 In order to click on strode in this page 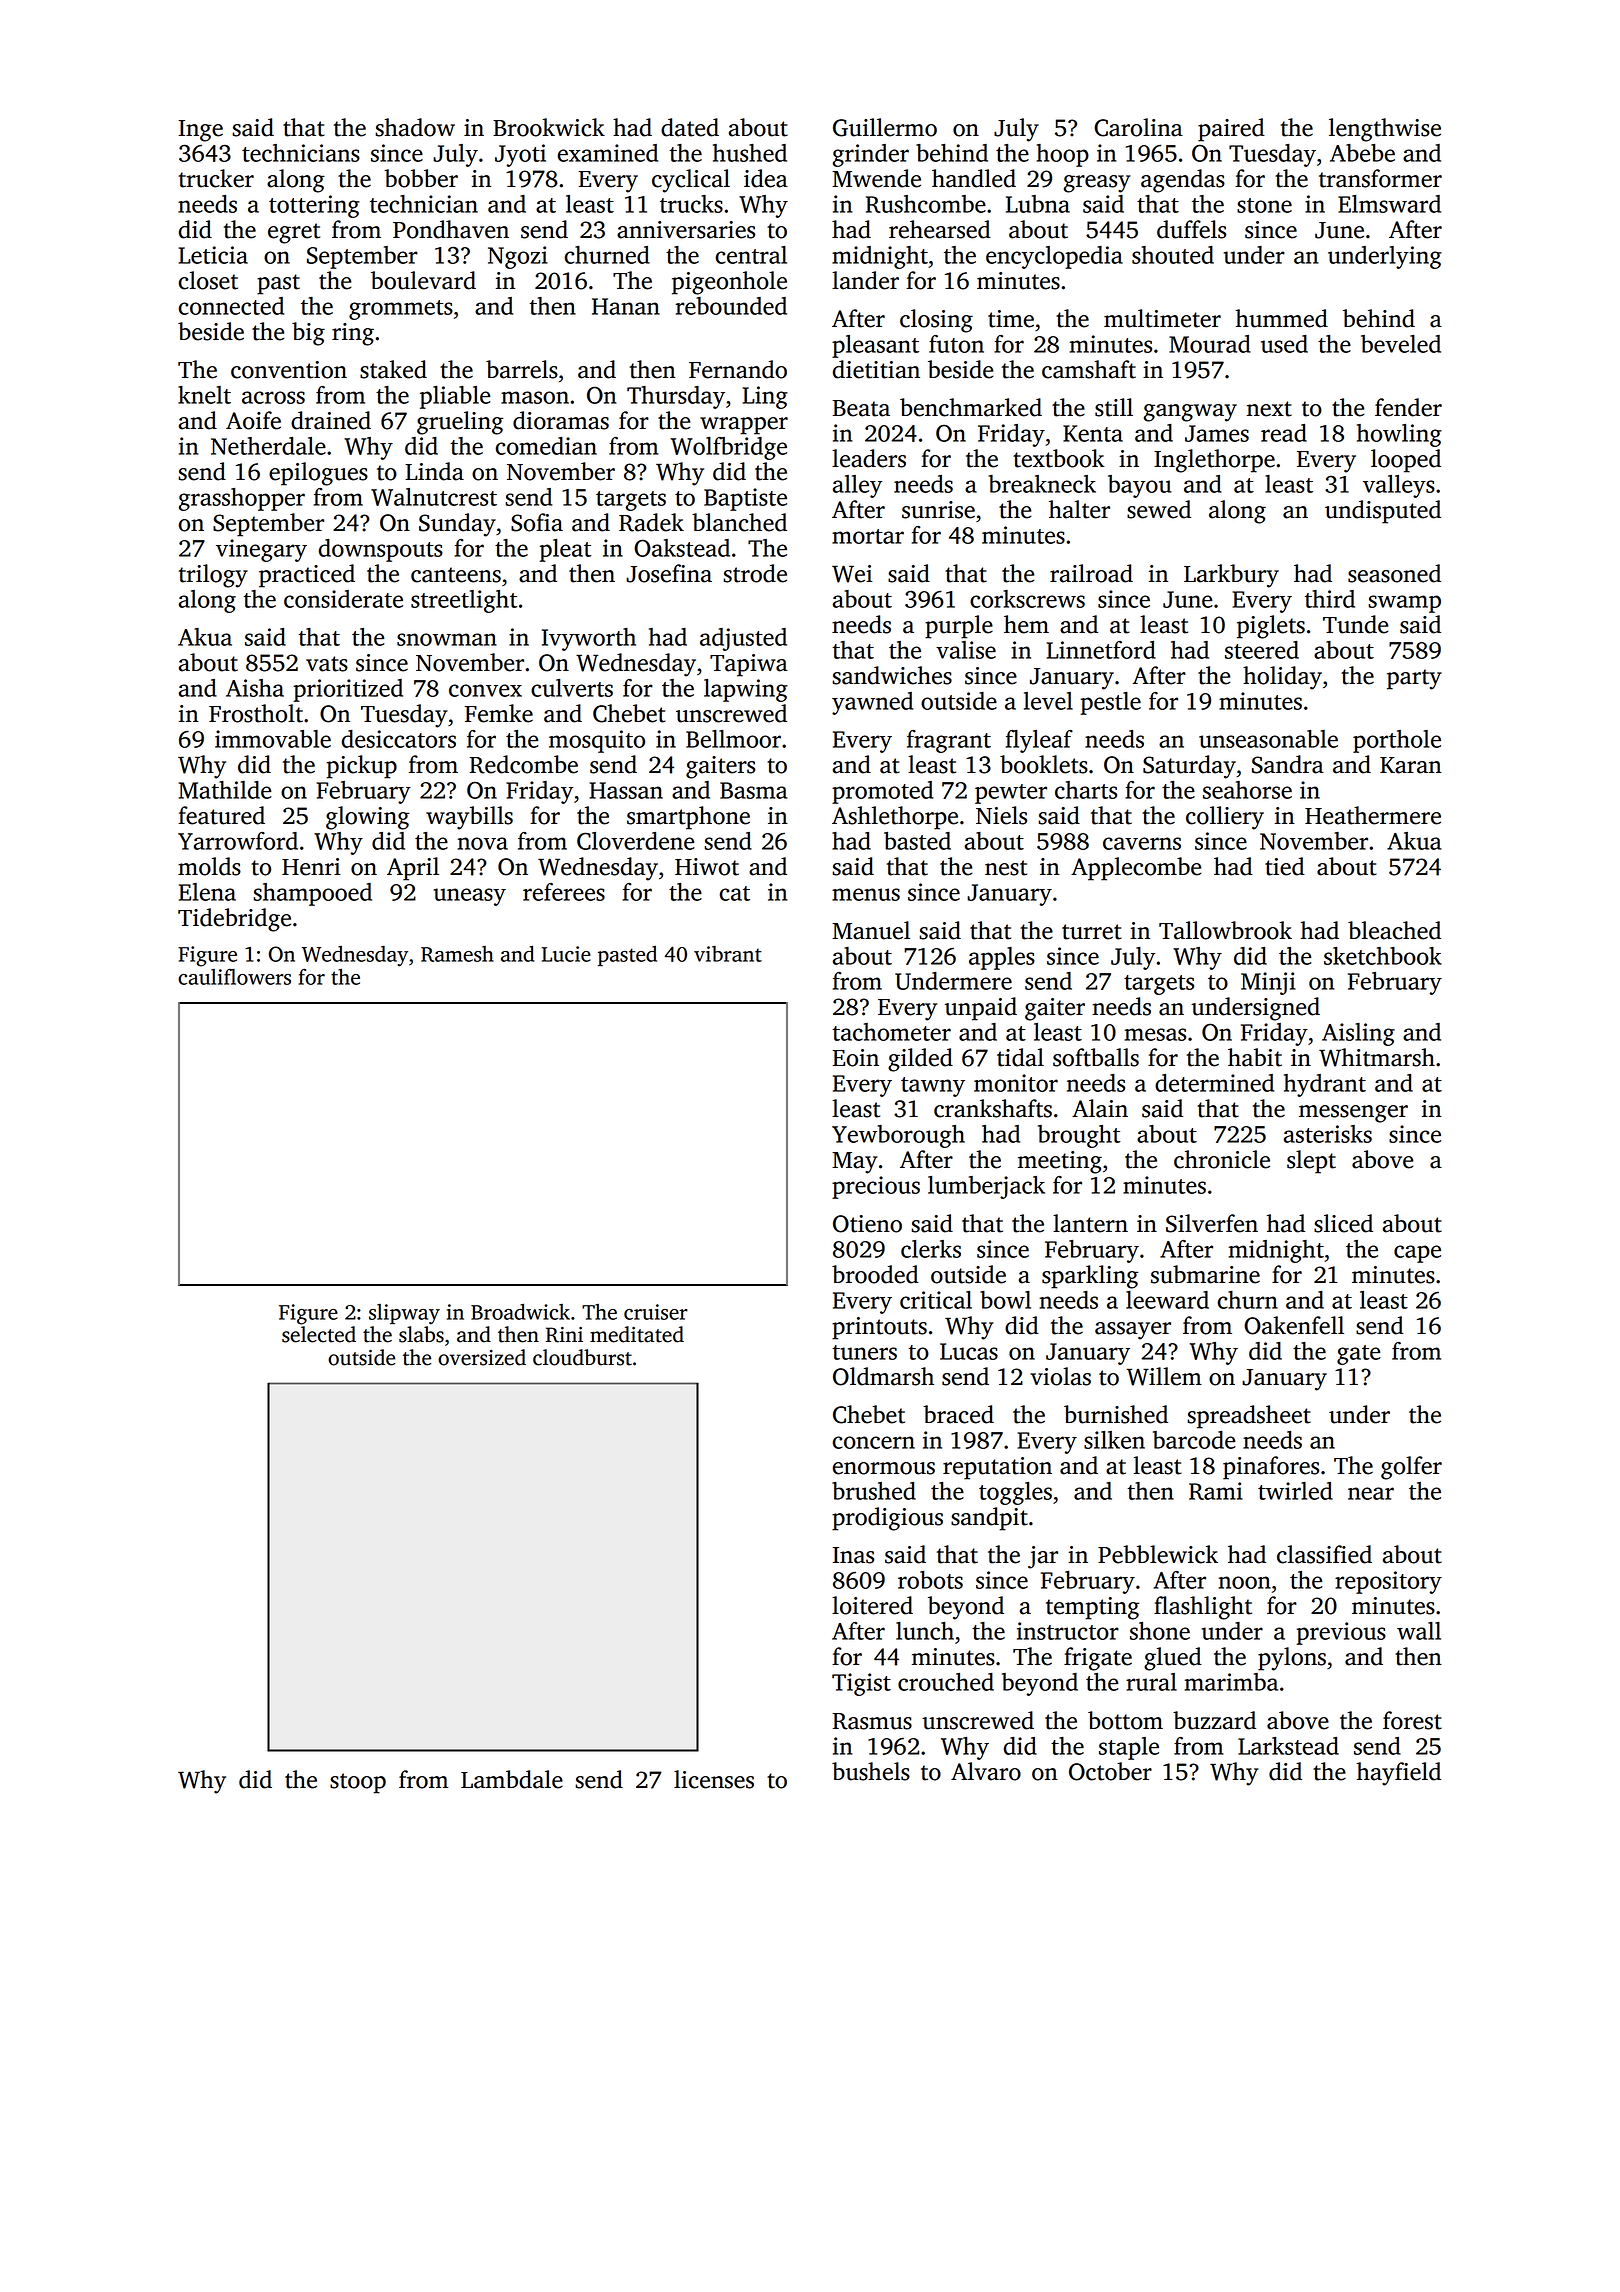, I will do `click(755, 573)`.
